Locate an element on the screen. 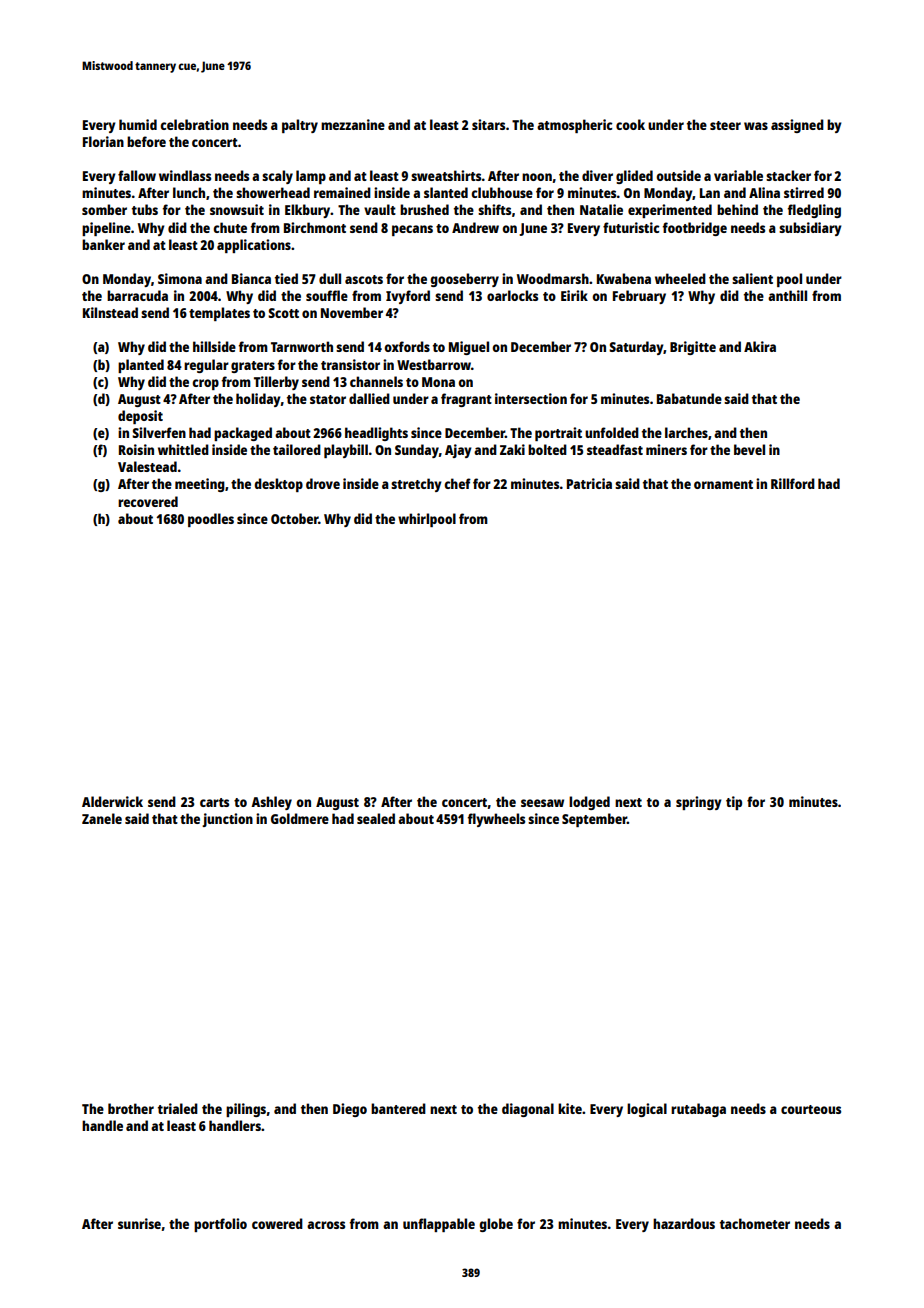 The height and width of the screenshot is (1308, 924). planted is located at coordinates (141, 366).
